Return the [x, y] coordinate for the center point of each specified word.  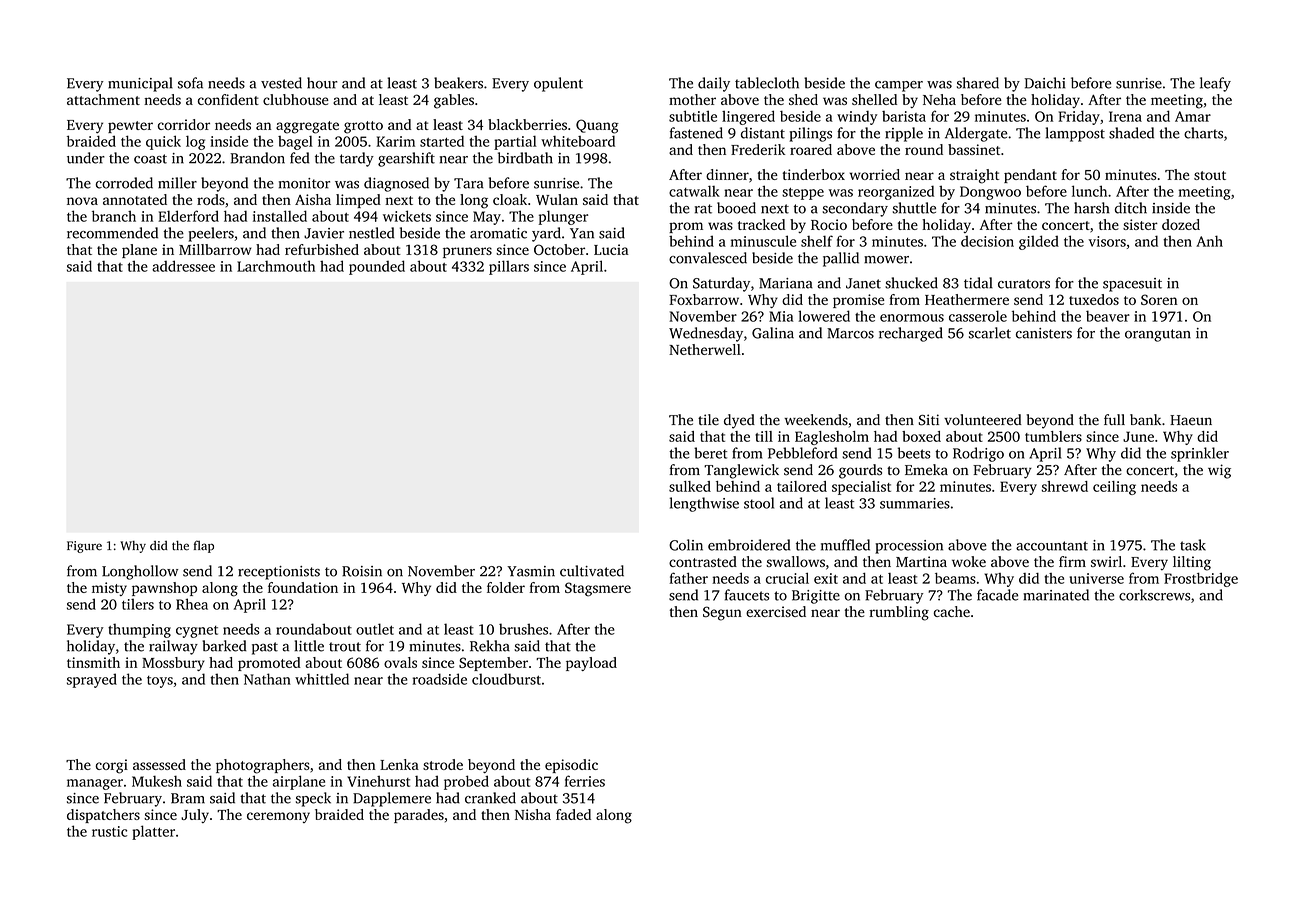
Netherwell [705, 349]
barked [224, 646]
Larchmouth [276, 266]
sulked [690, 486]
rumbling [899, 613]
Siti [929, 420]
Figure [84, 547]
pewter [130, 127]
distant [763, 133]
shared [978, 83]
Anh [1209, 241]
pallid [841, 259]
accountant [1052, 546]
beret [710, 453]
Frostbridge [1201, 580]
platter [153, 832]
